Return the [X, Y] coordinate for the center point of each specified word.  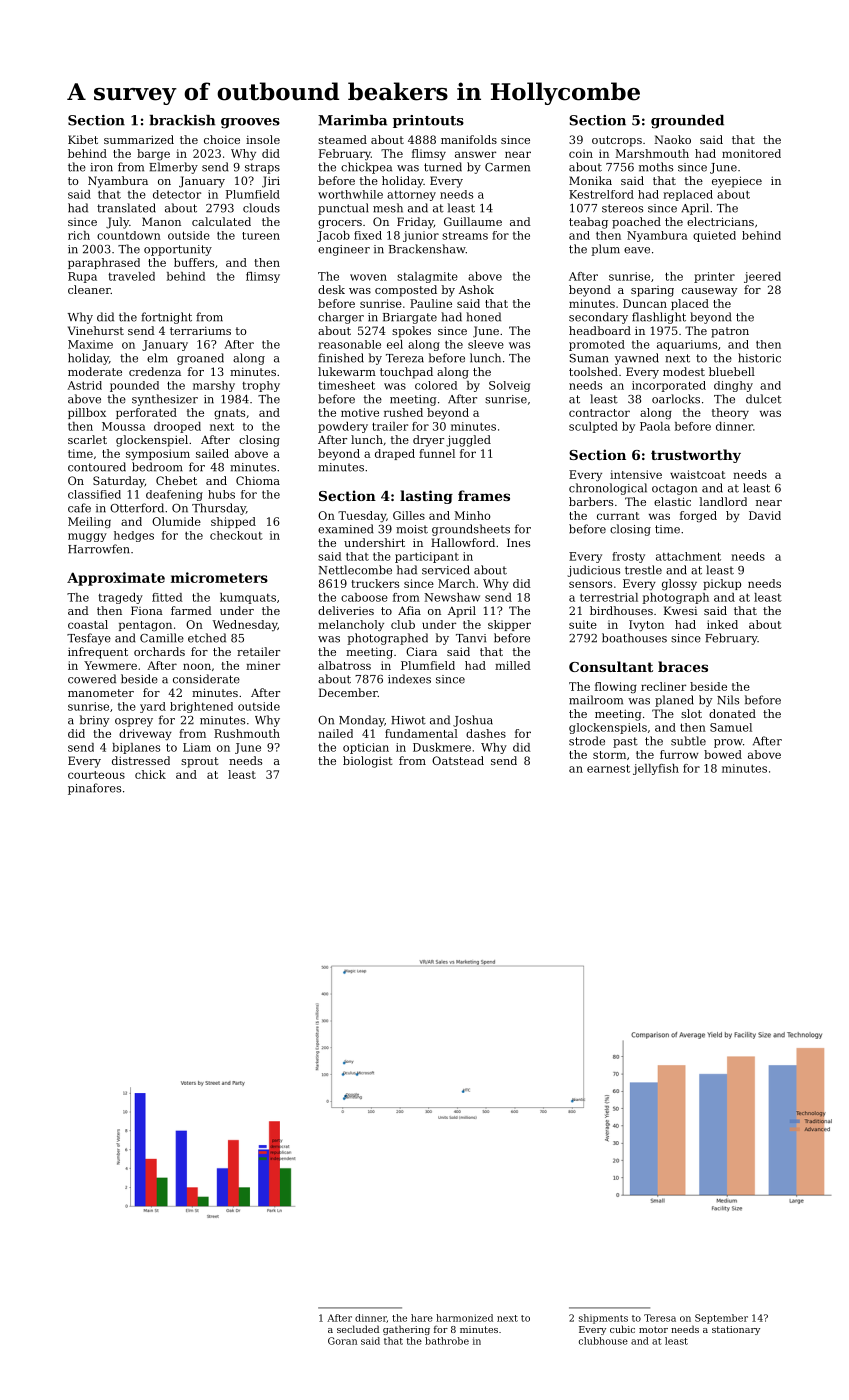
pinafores [94, 789]
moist [412, 529]
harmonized [464, 1318]
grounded [687, 122]
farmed [191, 610]
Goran [342, 1341]
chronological [608, 489]
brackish [182, 120]
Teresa [660, 1318]
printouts [428, 121]
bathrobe [447, 1341]
